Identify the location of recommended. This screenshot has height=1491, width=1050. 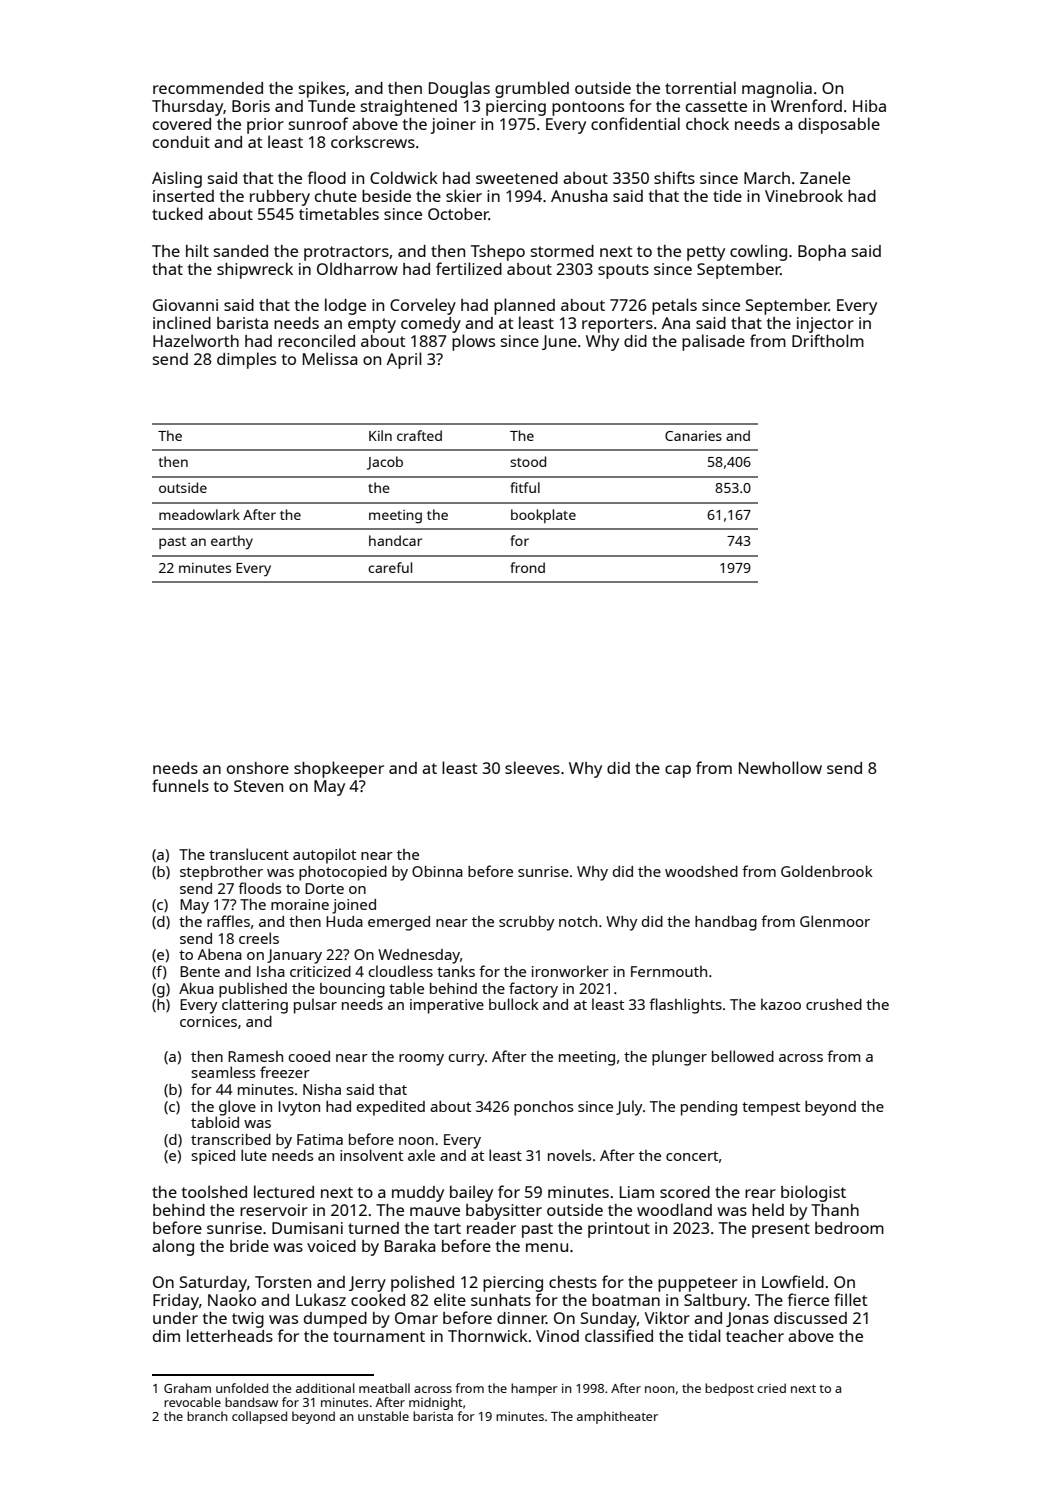
(208, 88).
